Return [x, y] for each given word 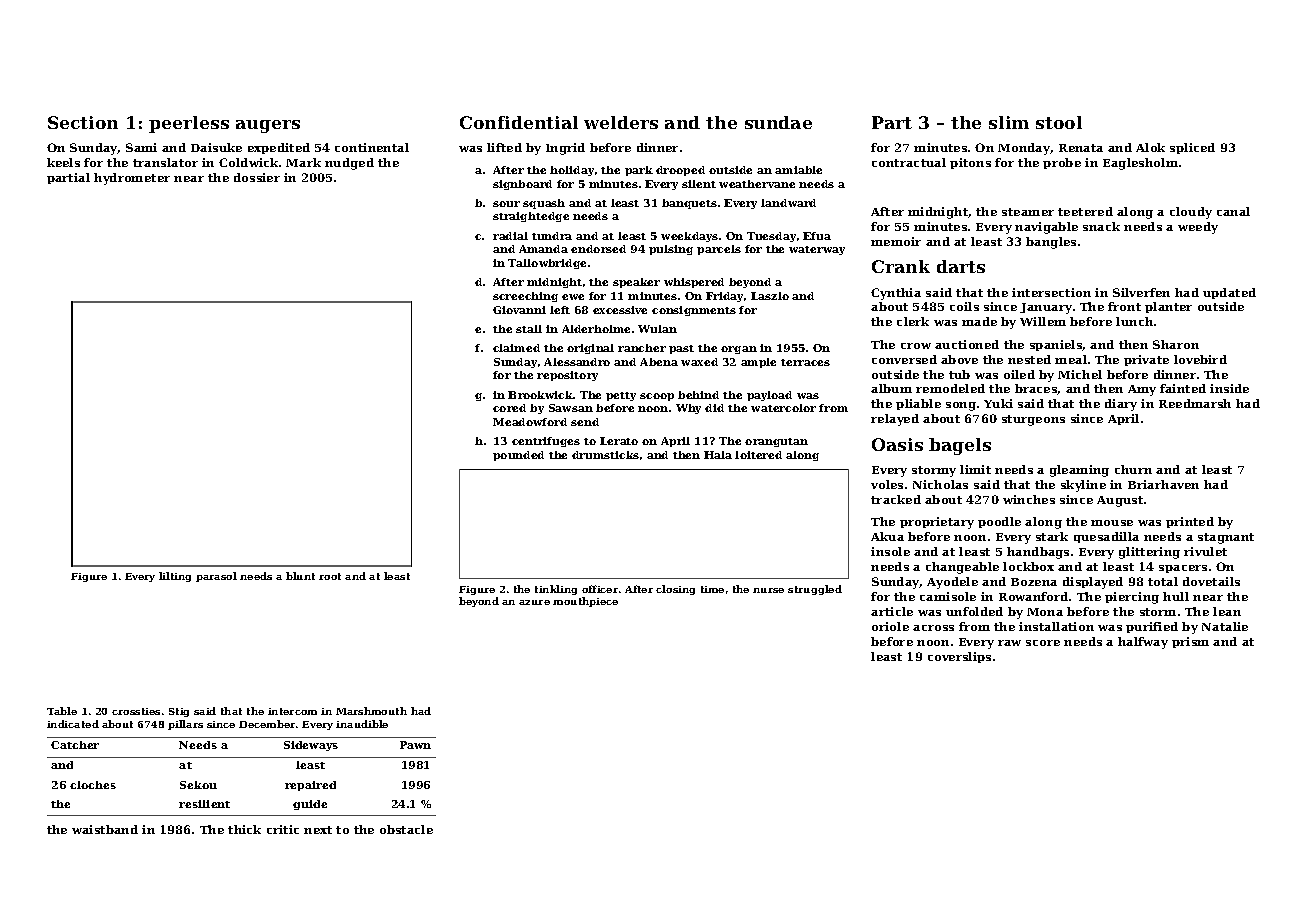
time [712, 589]
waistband [105, 829]
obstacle [406, 829]
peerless [189, 124]
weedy [1198, 228]
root [330, 576]
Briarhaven [1163, 484]
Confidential [519, 122]
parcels [719, 250]
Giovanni [519, 310]
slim [1009, 122]
